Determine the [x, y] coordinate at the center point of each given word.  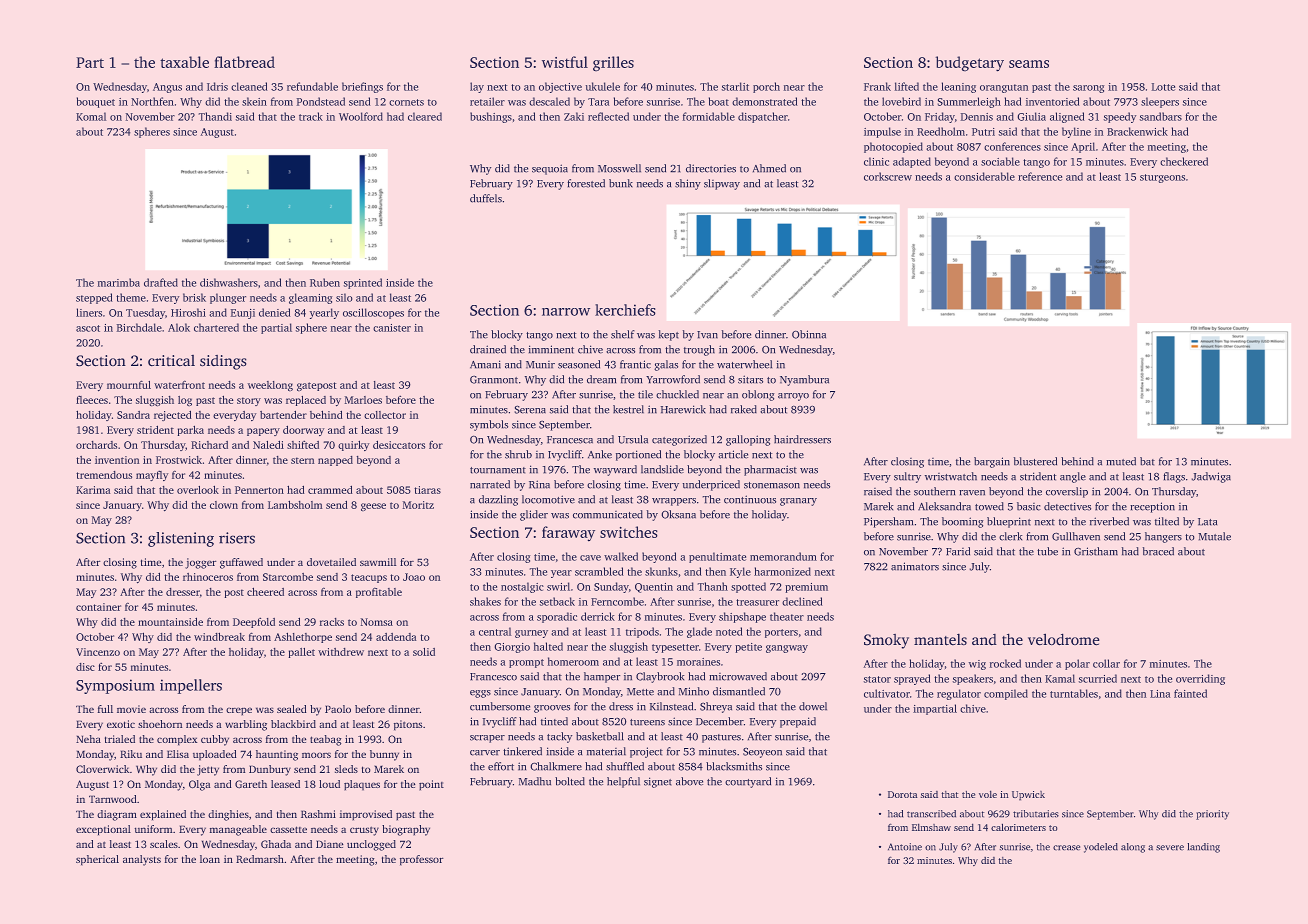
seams [1029, 64]
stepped [94, 298]
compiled [1006, 694]
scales [164, 844]
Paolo [338, 709]
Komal [91, 116]
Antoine [905, 847]
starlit [735, 86]
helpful [623, 782]
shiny [688, 184]
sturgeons [1162, 178]
